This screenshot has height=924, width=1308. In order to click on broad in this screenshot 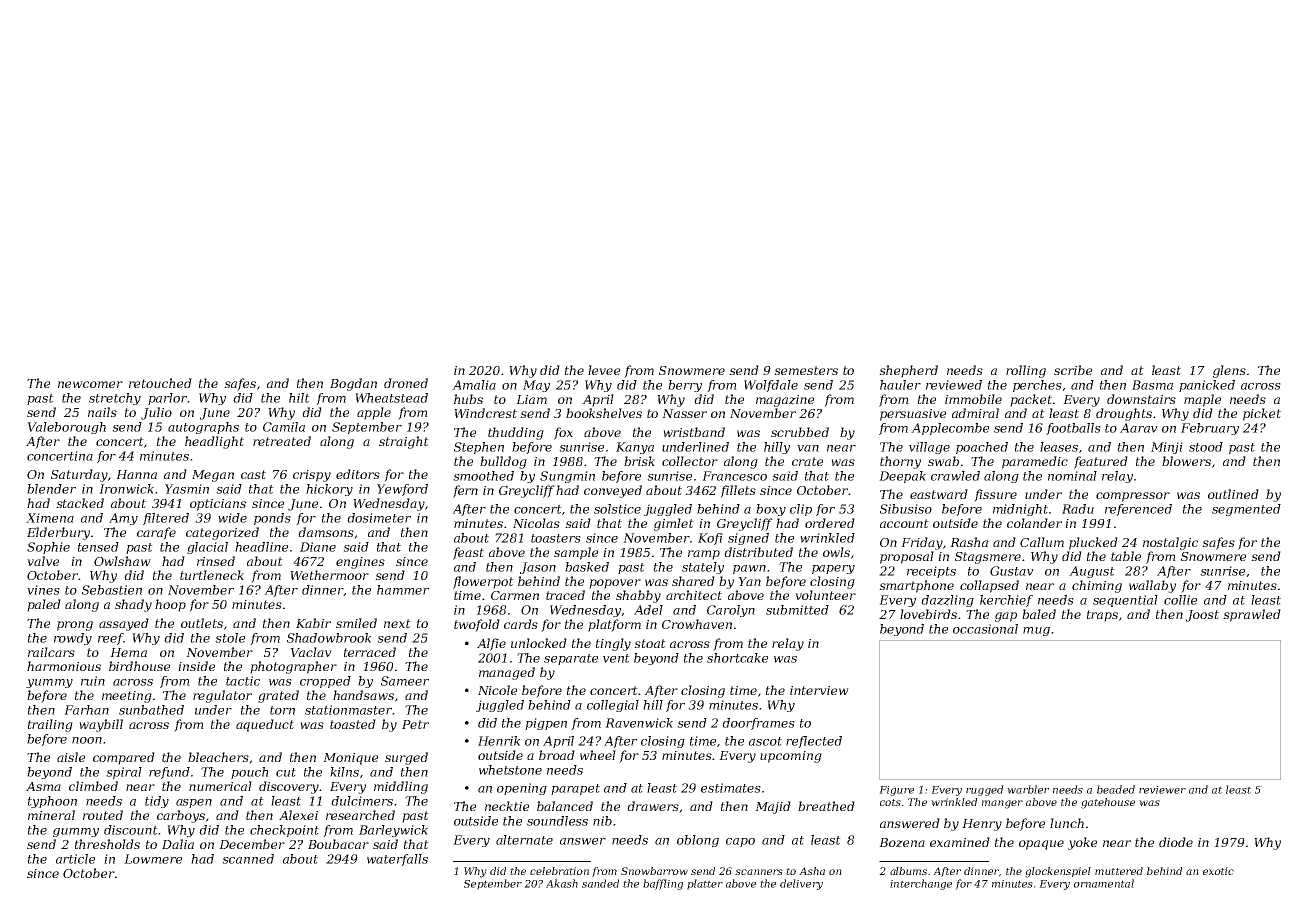, I will do `click(557, 755)`.
